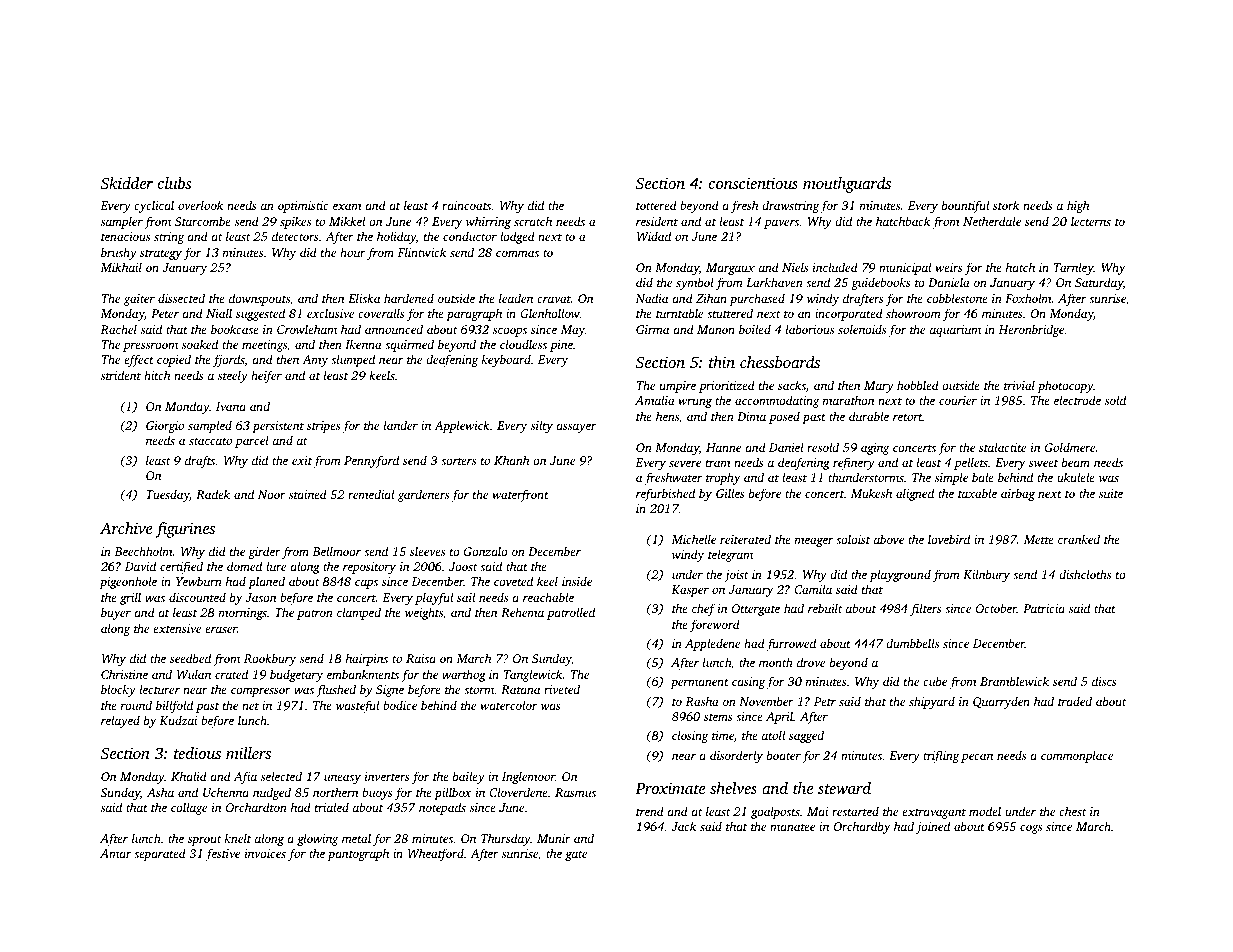 This document has height=952, width=1233. What do you see at coordinates (248, 753) in the document?
I see `millers` at bounding box center [248, 753].
